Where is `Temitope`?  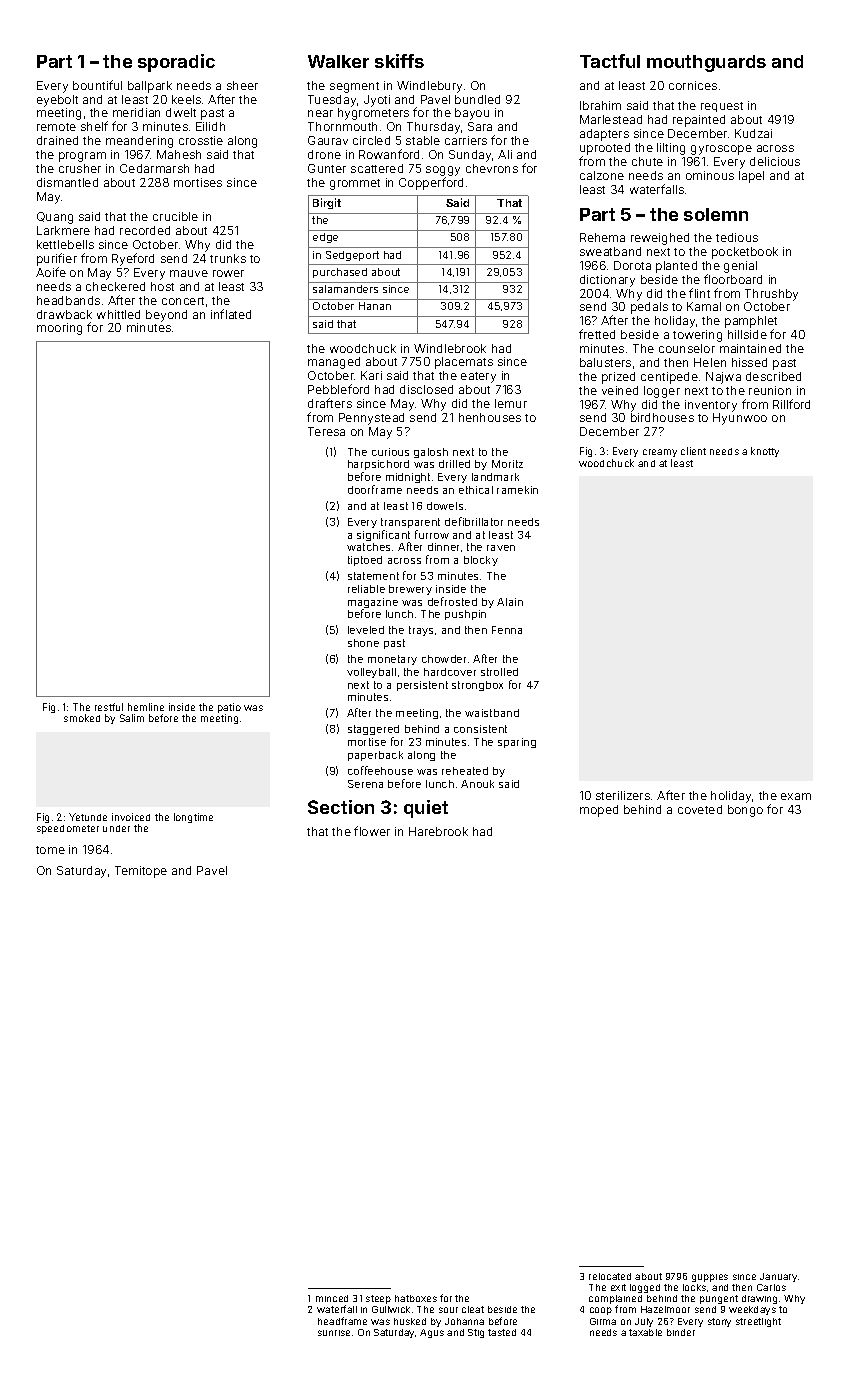 Temitope is located at coordinates (141, 872).
